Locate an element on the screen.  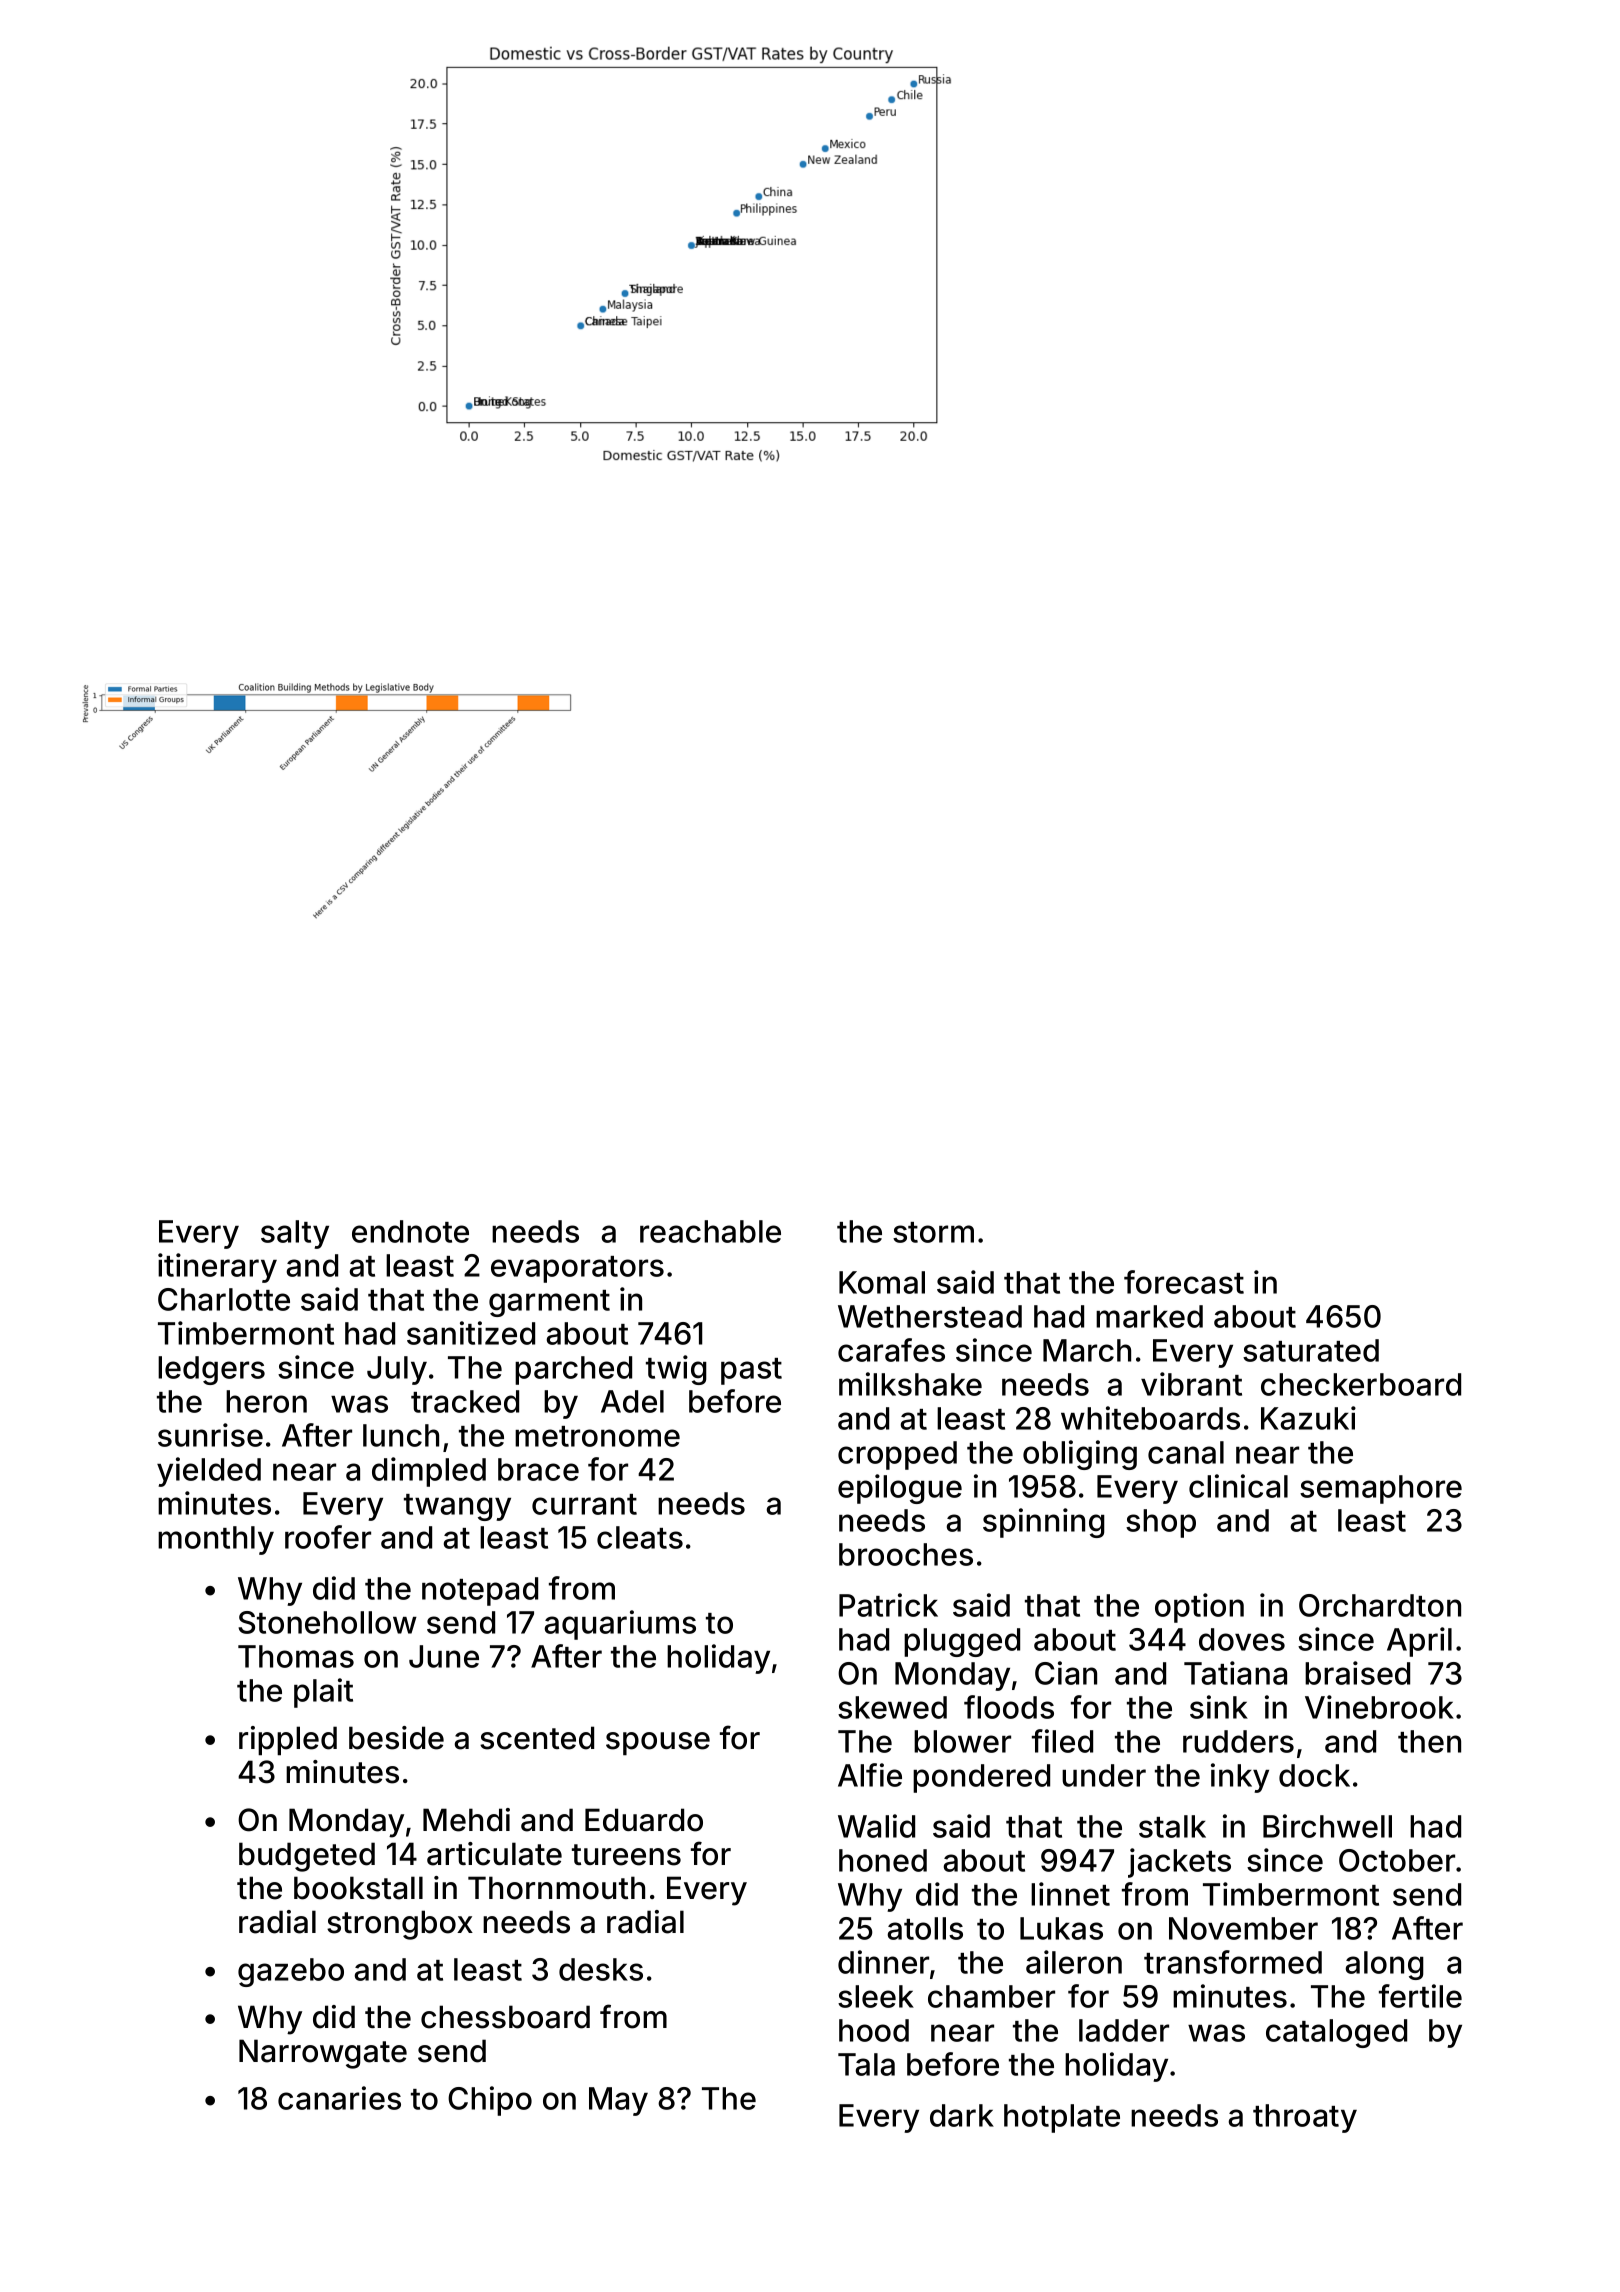
canaries is located at coordinates (339, 2098).
